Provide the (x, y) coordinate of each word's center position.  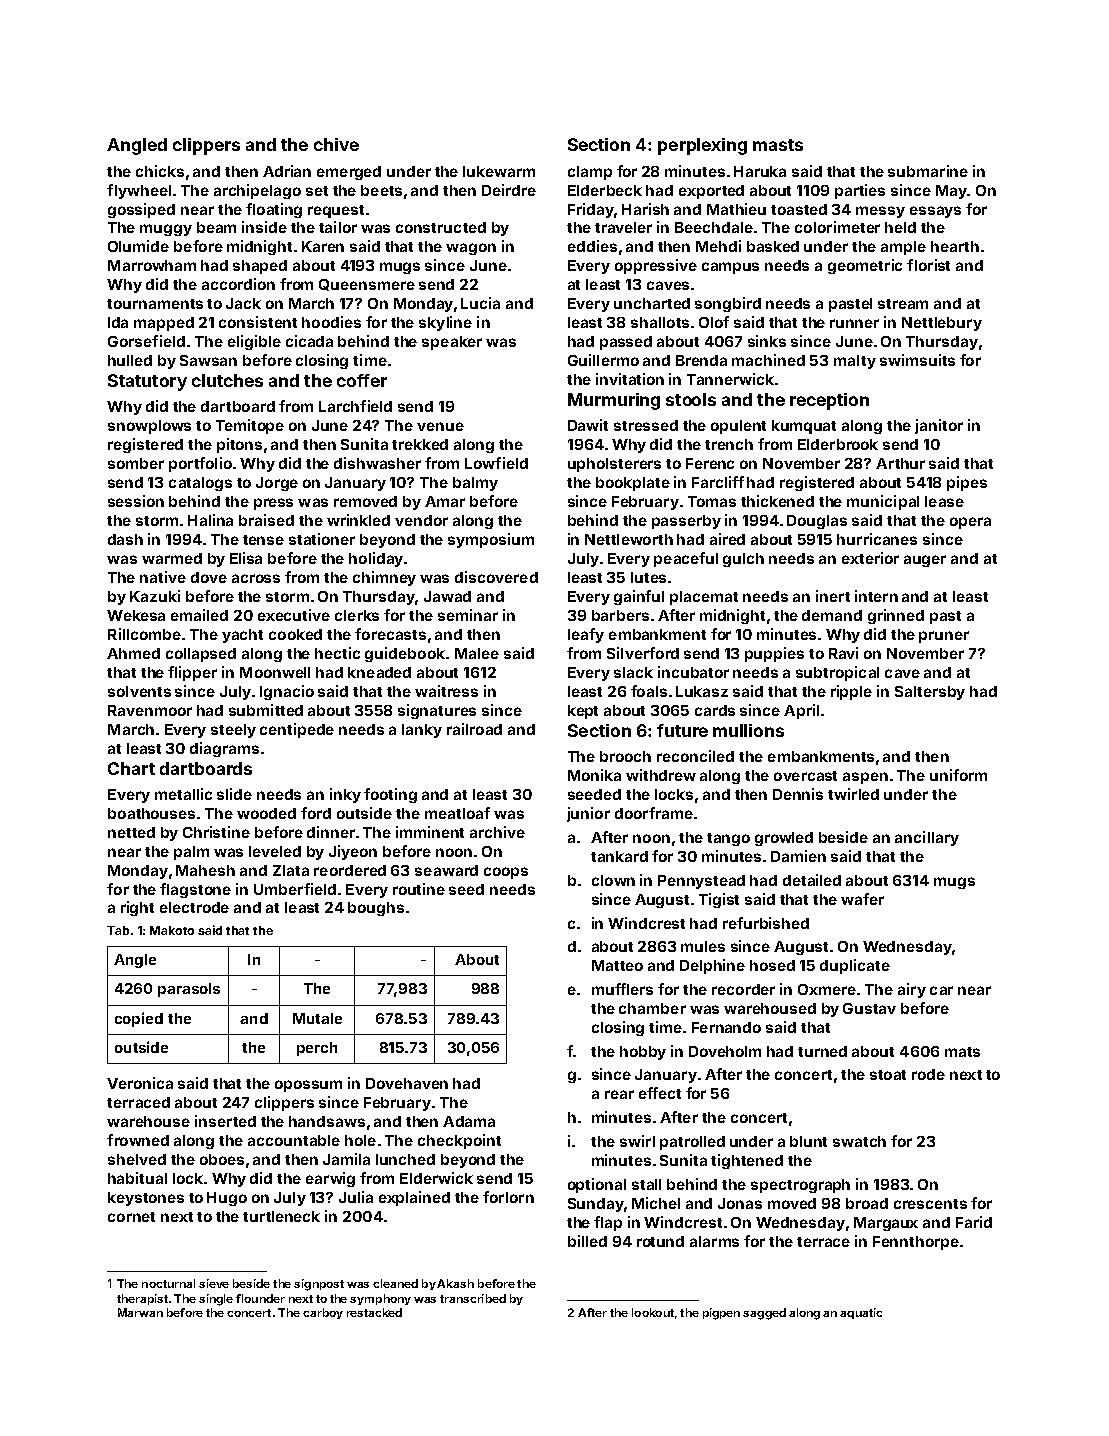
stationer (322, 539)
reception (829, 401)
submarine (928, 171)
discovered (496, 577)
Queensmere (367, 285)
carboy (323, 1313)
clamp (590, 173)
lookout (653, 1312)
